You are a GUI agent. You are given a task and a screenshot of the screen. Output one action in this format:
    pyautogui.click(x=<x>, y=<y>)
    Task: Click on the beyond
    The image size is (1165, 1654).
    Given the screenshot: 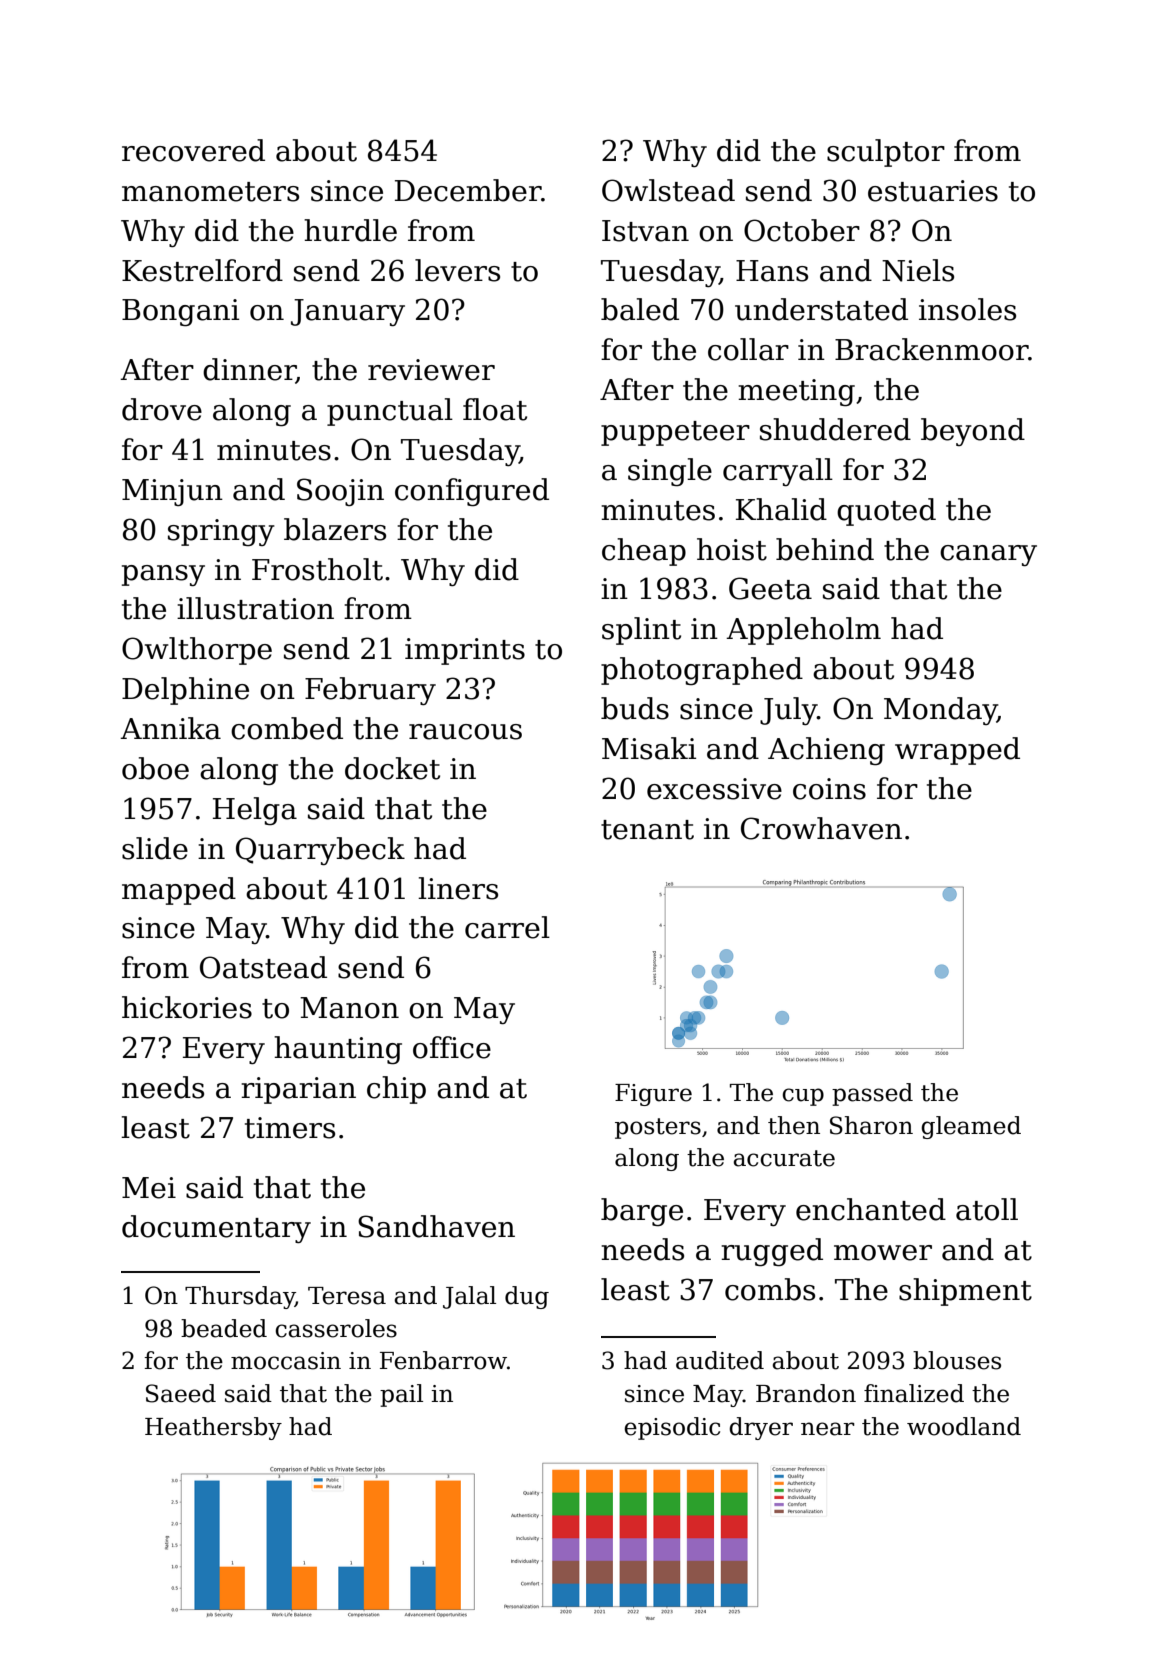 What is the action you would take?
    pyautogui.click(x=973, y=432)
